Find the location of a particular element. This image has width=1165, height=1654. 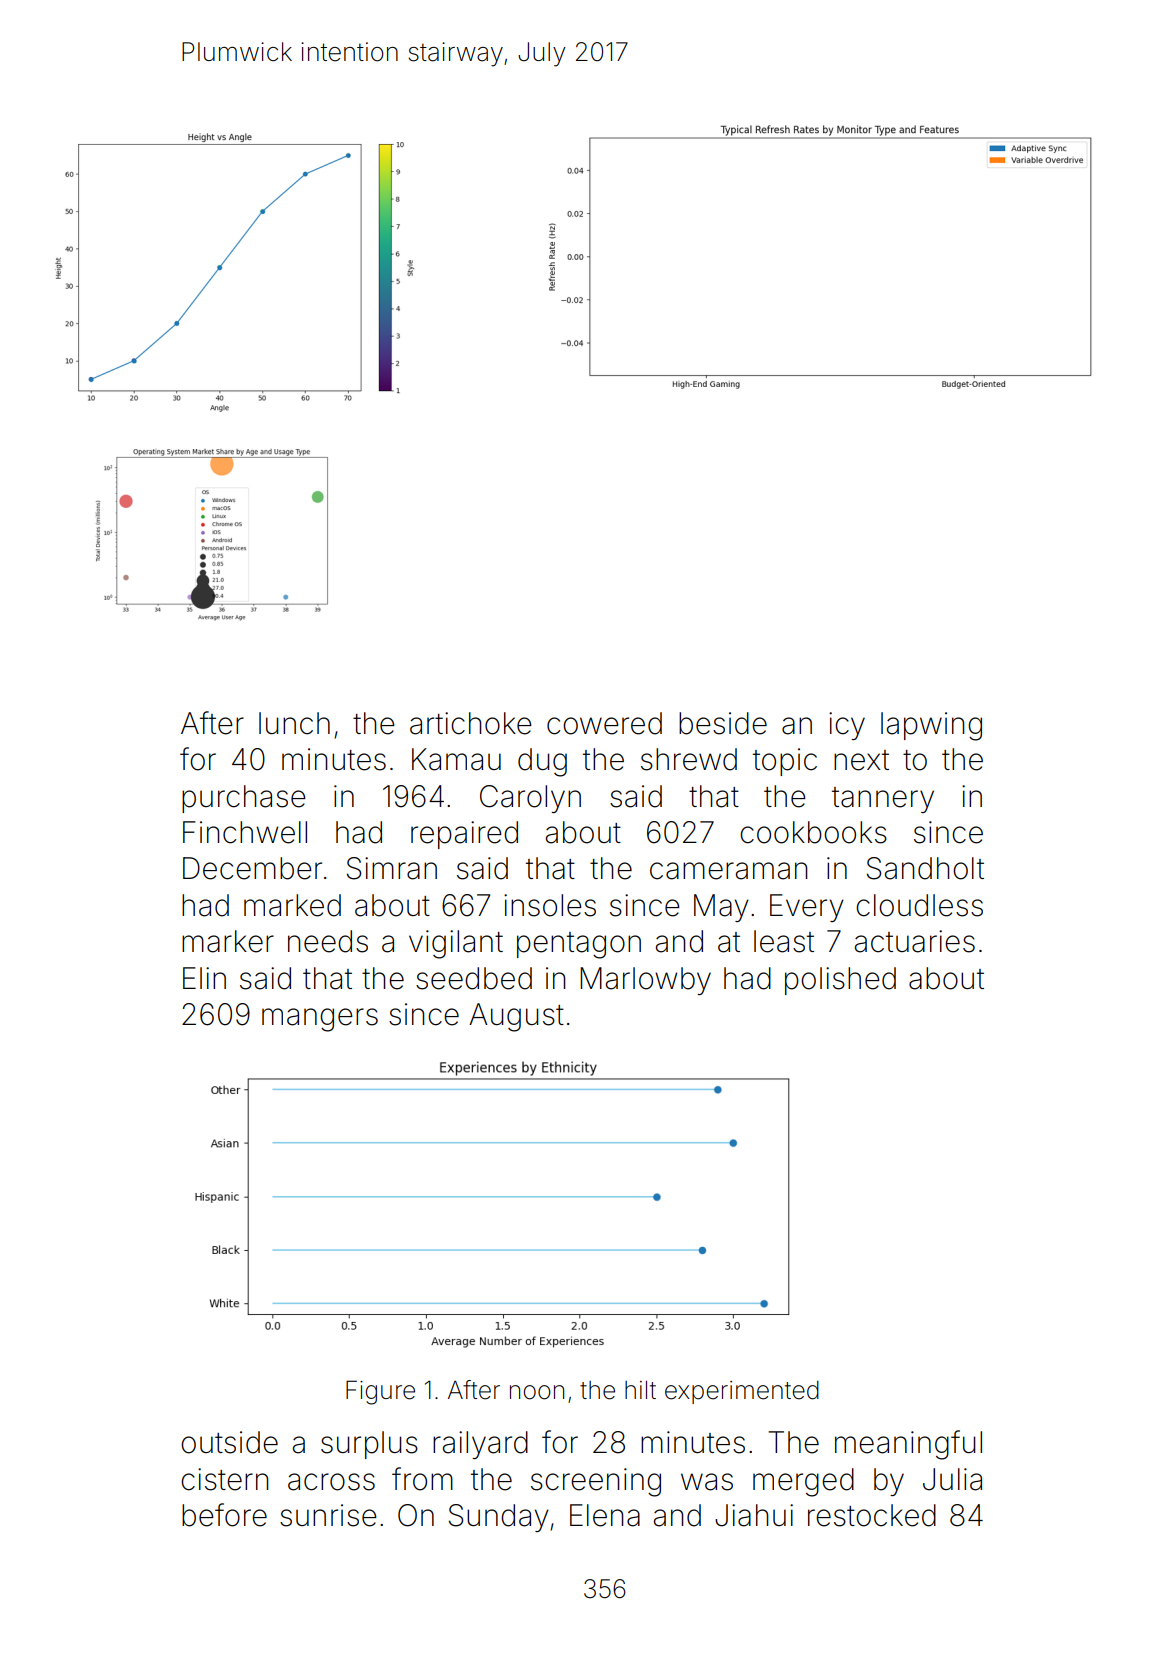

screening is located at coordinates (596, 1482).
